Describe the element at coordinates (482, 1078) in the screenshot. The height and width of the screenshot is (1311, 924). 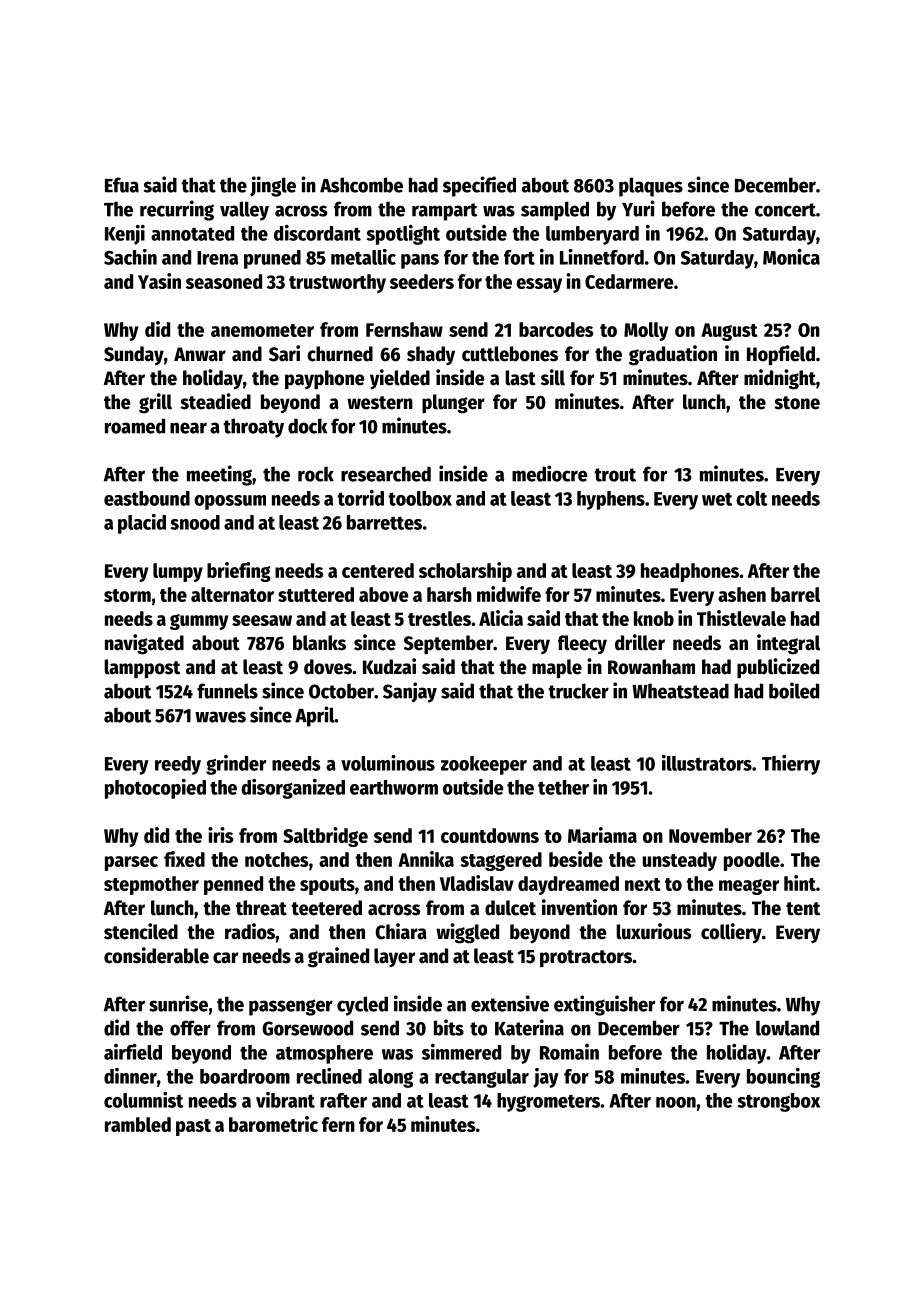
I see `rectangular` at that location.
